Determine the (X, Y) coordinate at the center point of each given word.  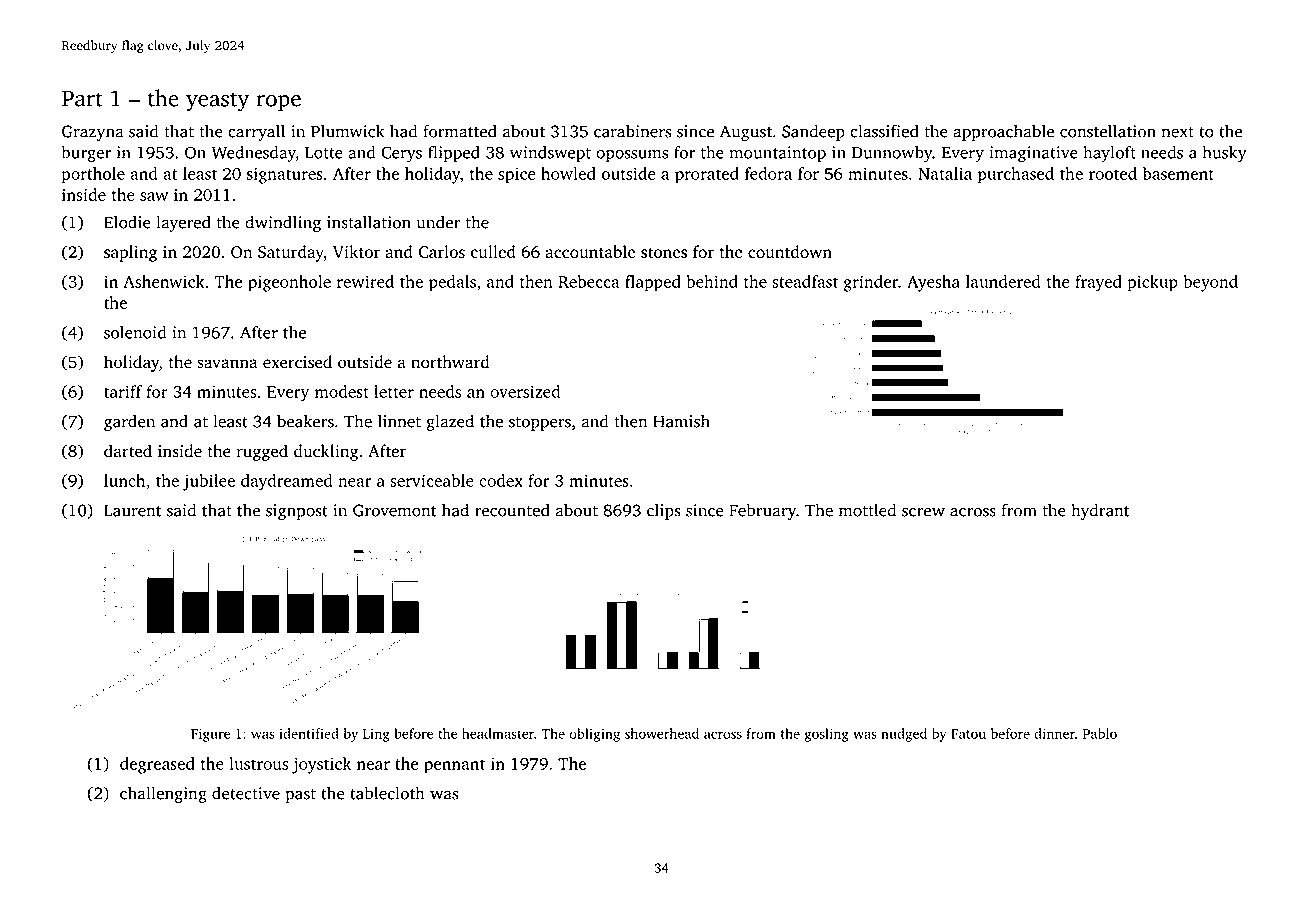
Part (82, 99)
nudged (904, 735)
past (300, 796)
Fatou (968, 734)
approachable (1003, 132)
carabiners (632, 131)
